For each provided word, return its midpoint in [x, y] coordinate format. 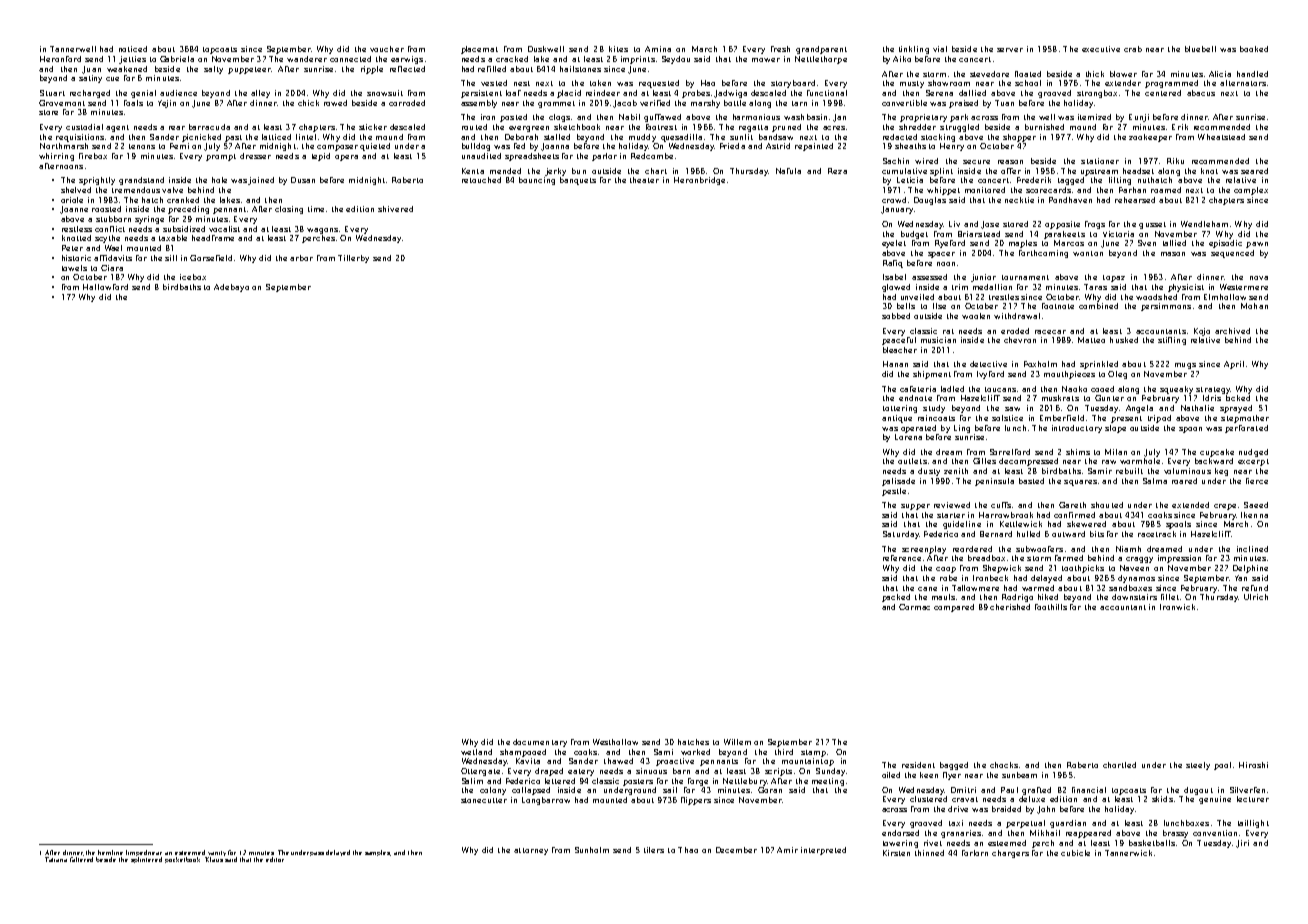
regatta [753, 128]
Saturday [901, 535]
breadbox [986, 558]
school [1028, 83]
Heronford [60, 59]
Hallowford [105, 287]
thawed [618, 761]
